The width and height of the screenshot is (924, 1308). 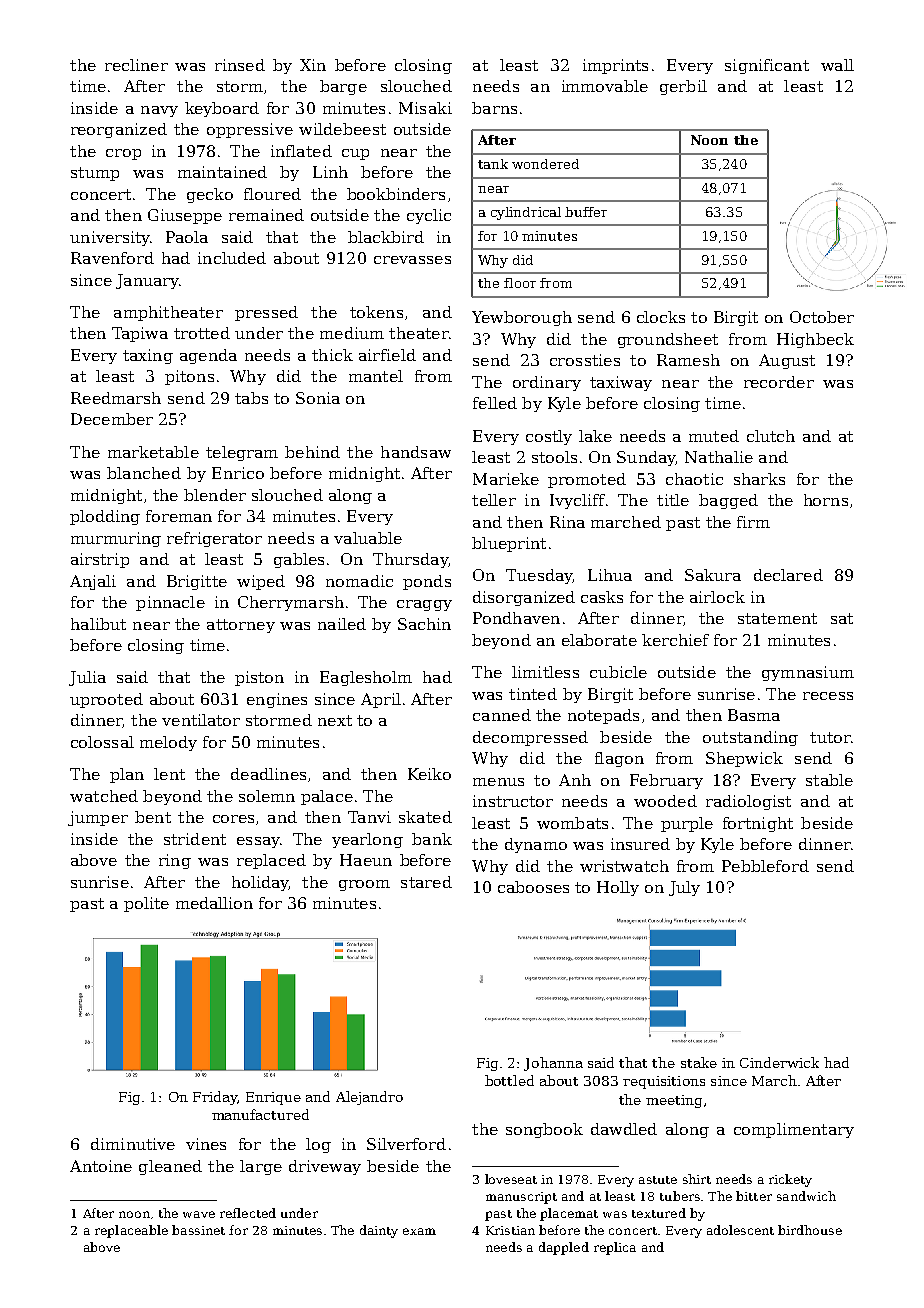 What do you see at coordinates (494, 108) in the screenshot?
I see `barns` at bounding box center [494, 108].
